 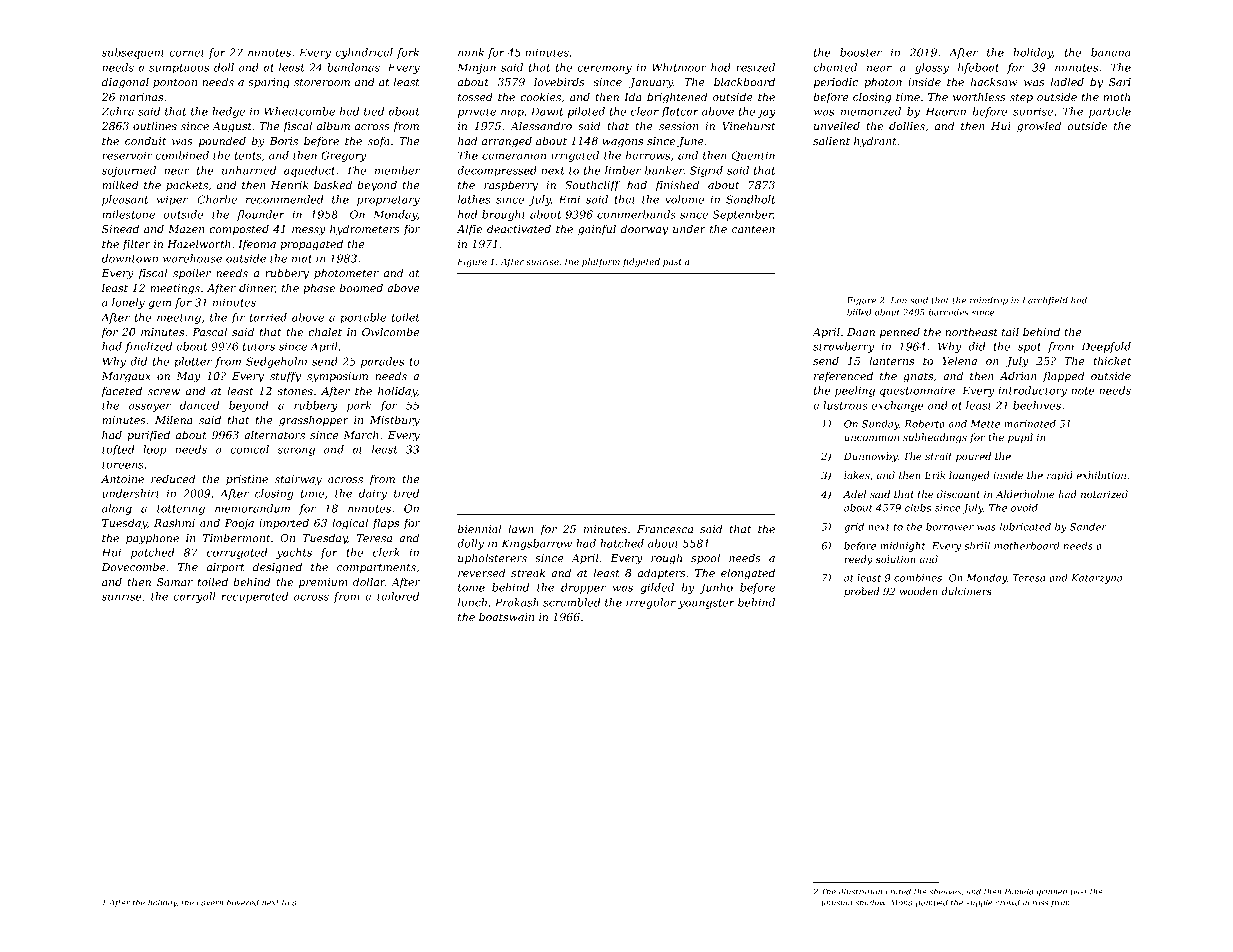 What do you see at coordinates (559, 81) in the screenshot?
I see `lovebirds` at bounding box center [559, 81].
